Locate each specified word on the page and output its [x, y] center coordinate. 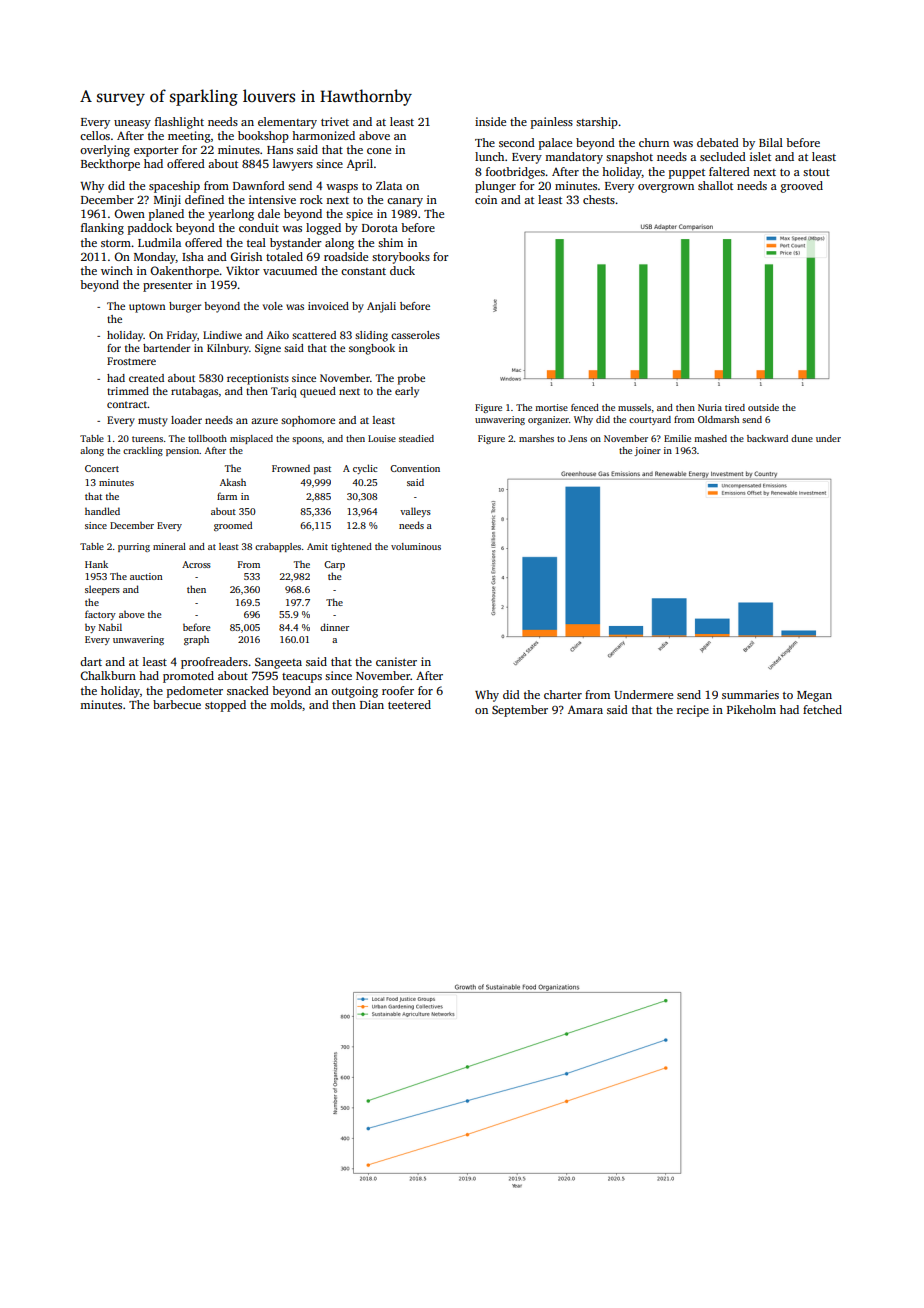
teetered [409, 704]
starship [597, 123]
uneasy [132, 124]
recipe [693, 711]
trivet [335, 121]
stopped [225, 706]
